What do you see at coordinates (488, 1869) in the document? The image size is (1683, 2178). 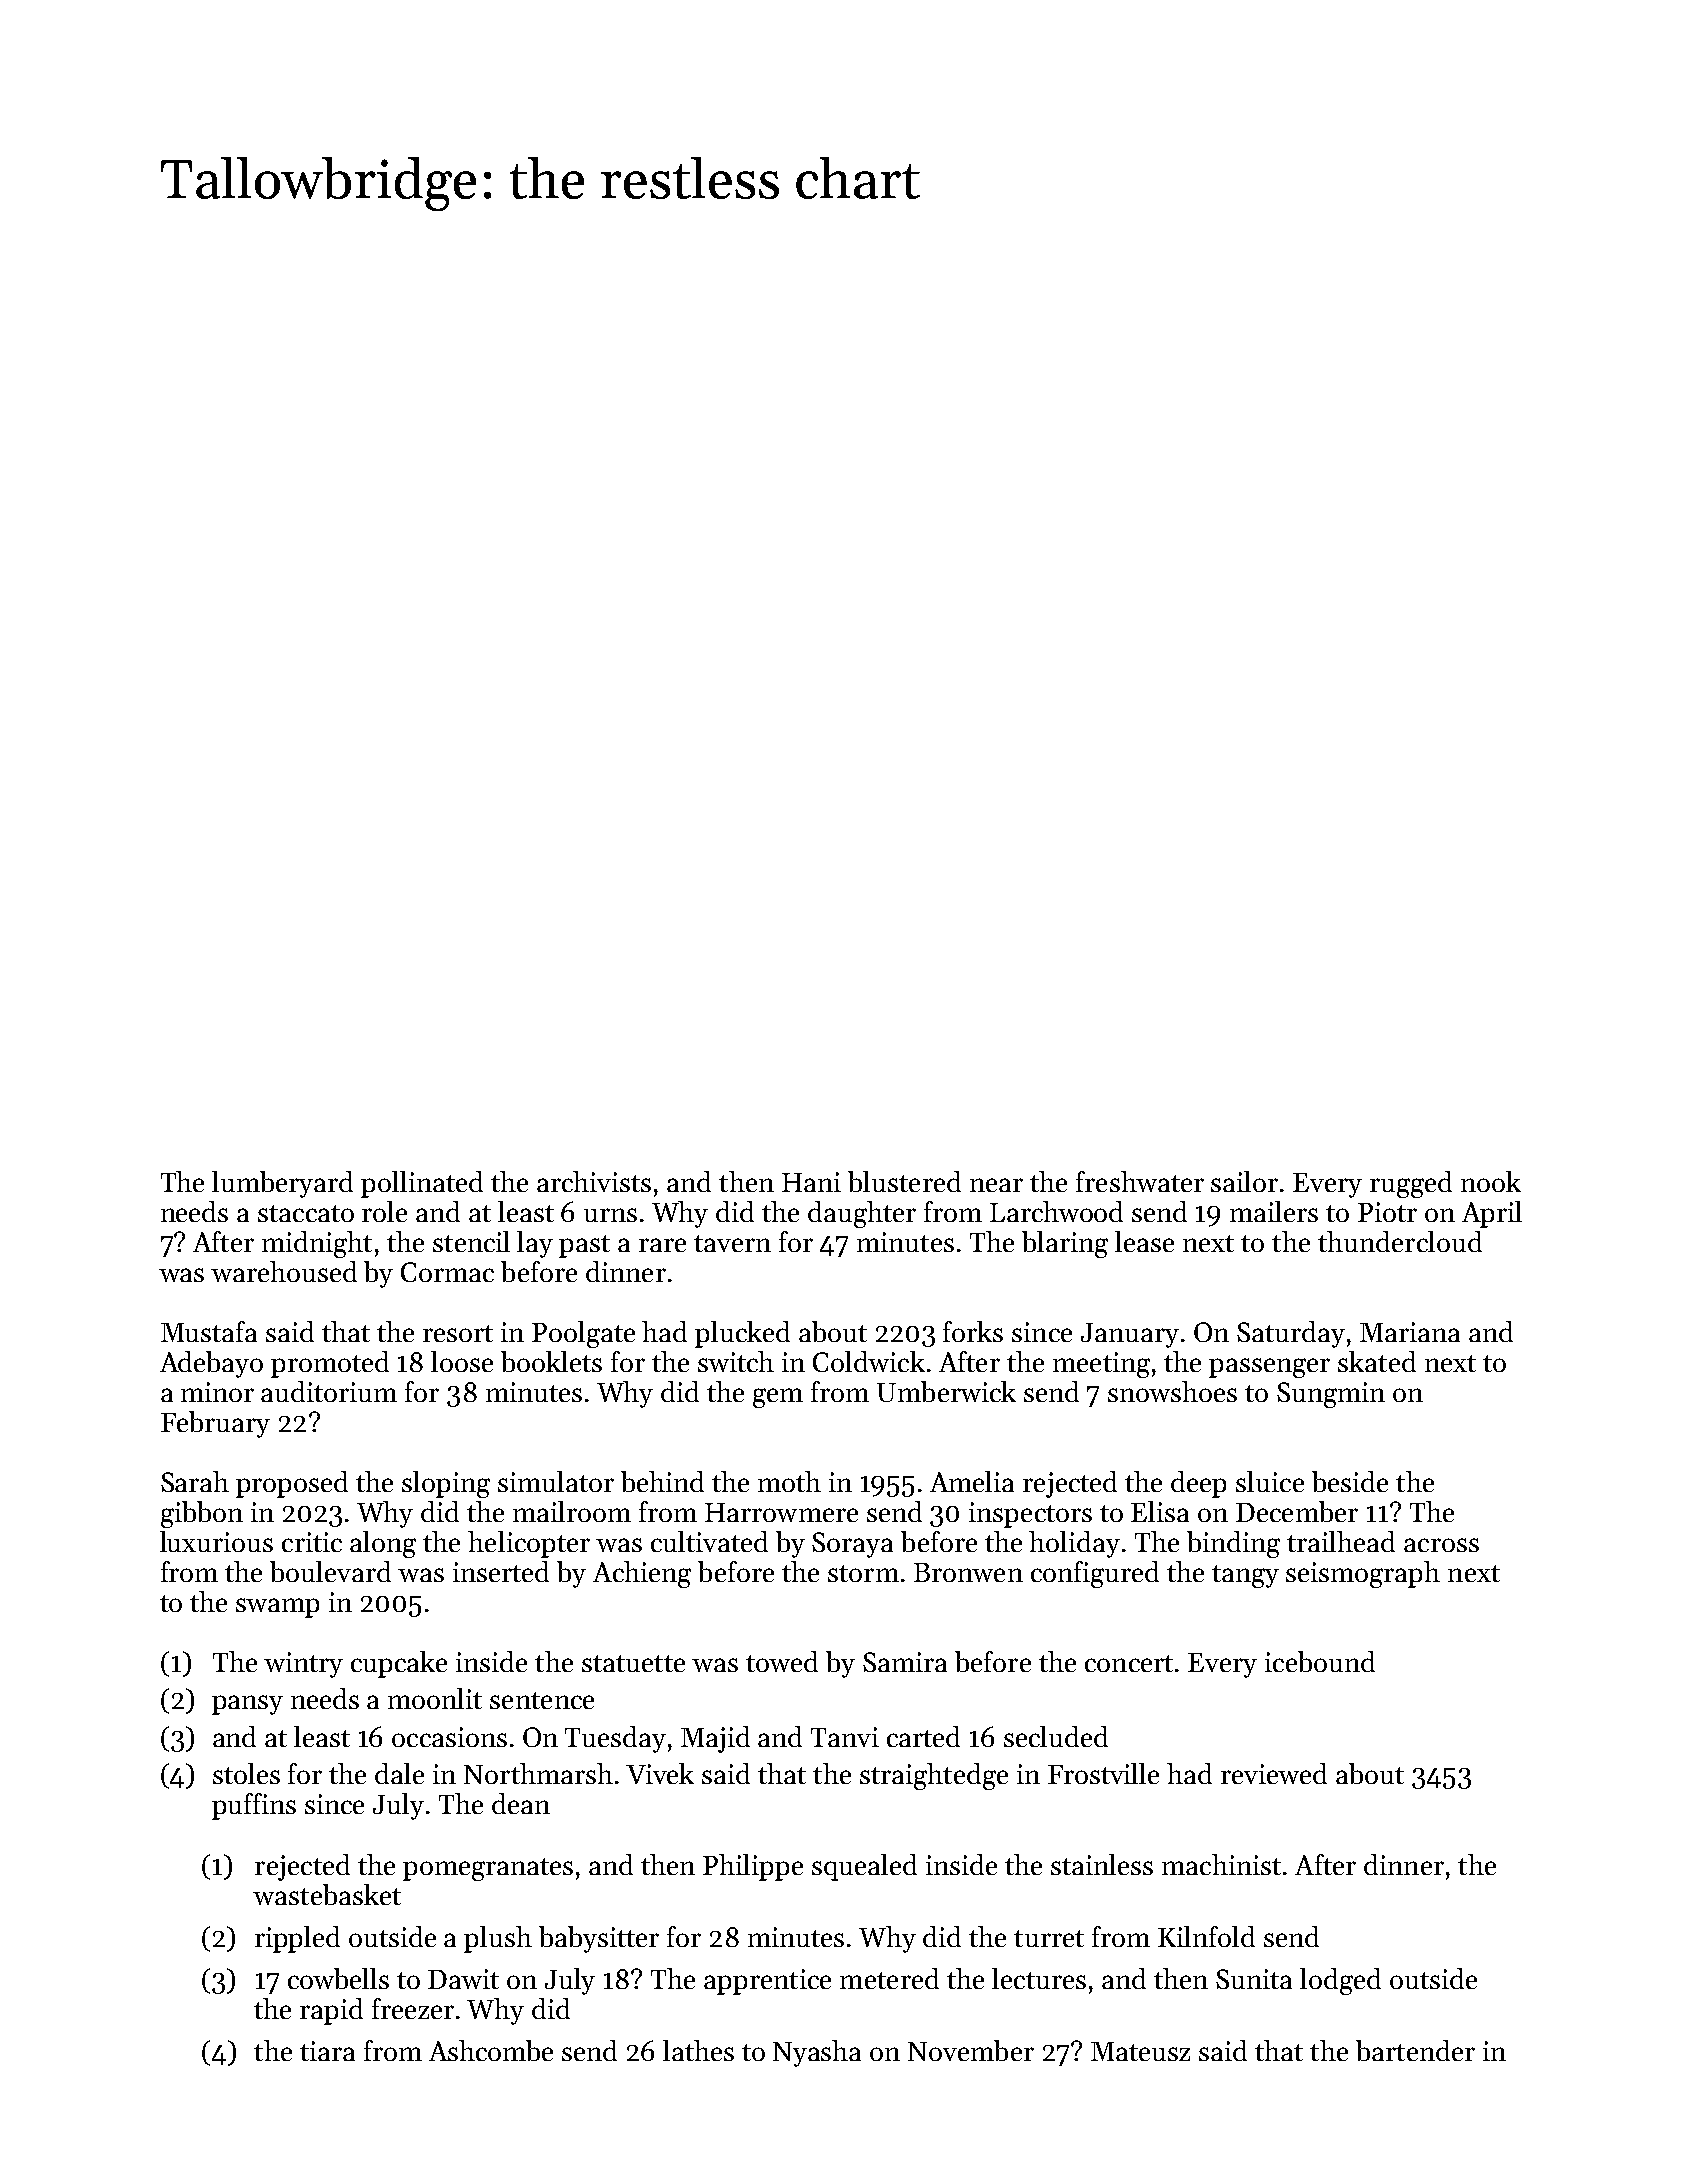 I see `pomegranates` at bounding box center [488, 1869].
